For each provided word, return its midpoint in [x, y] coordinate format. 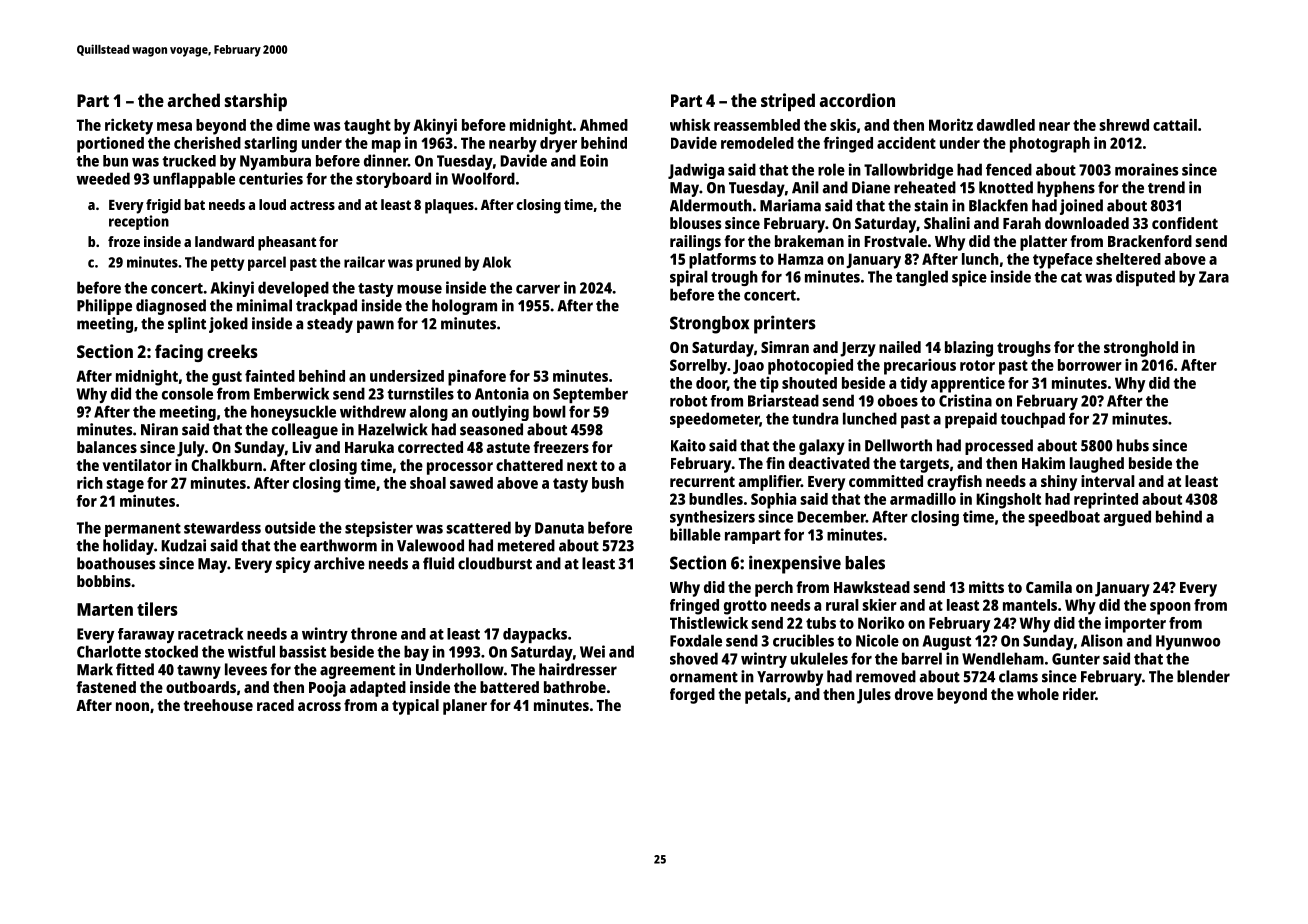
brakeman [809, 241]
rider [1079, 694]
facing [179, 353]
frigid [163, 206]
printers [785, 324]
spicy [293, 565]
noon [132, 706]
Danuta [559, 528]
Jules [874, 696]
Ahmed [604, 125]
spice [969, 278]
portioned [110, 145]
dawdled [1006, 125]
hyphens [1066, 189]
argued [1127, 518]
